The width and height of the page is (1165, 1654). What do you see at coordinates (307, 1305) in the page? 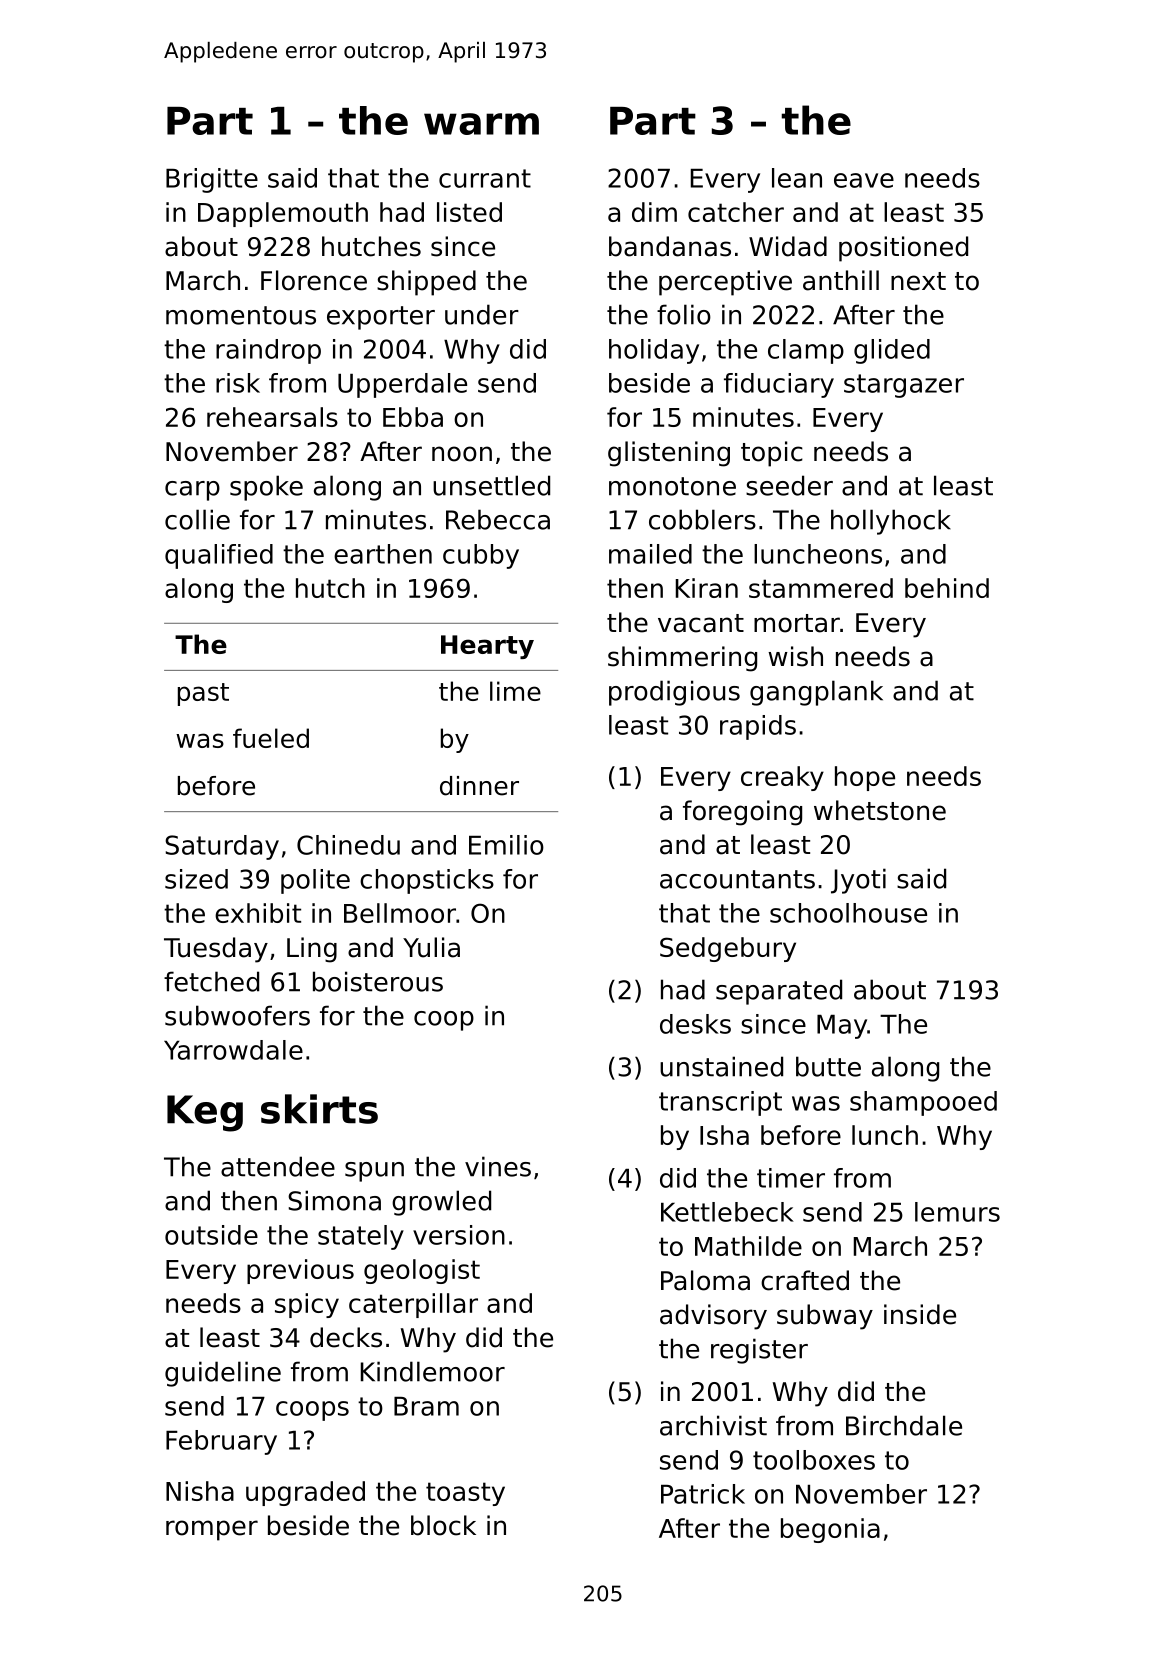
I see `spicy` at bounding box center [307, 1305].
